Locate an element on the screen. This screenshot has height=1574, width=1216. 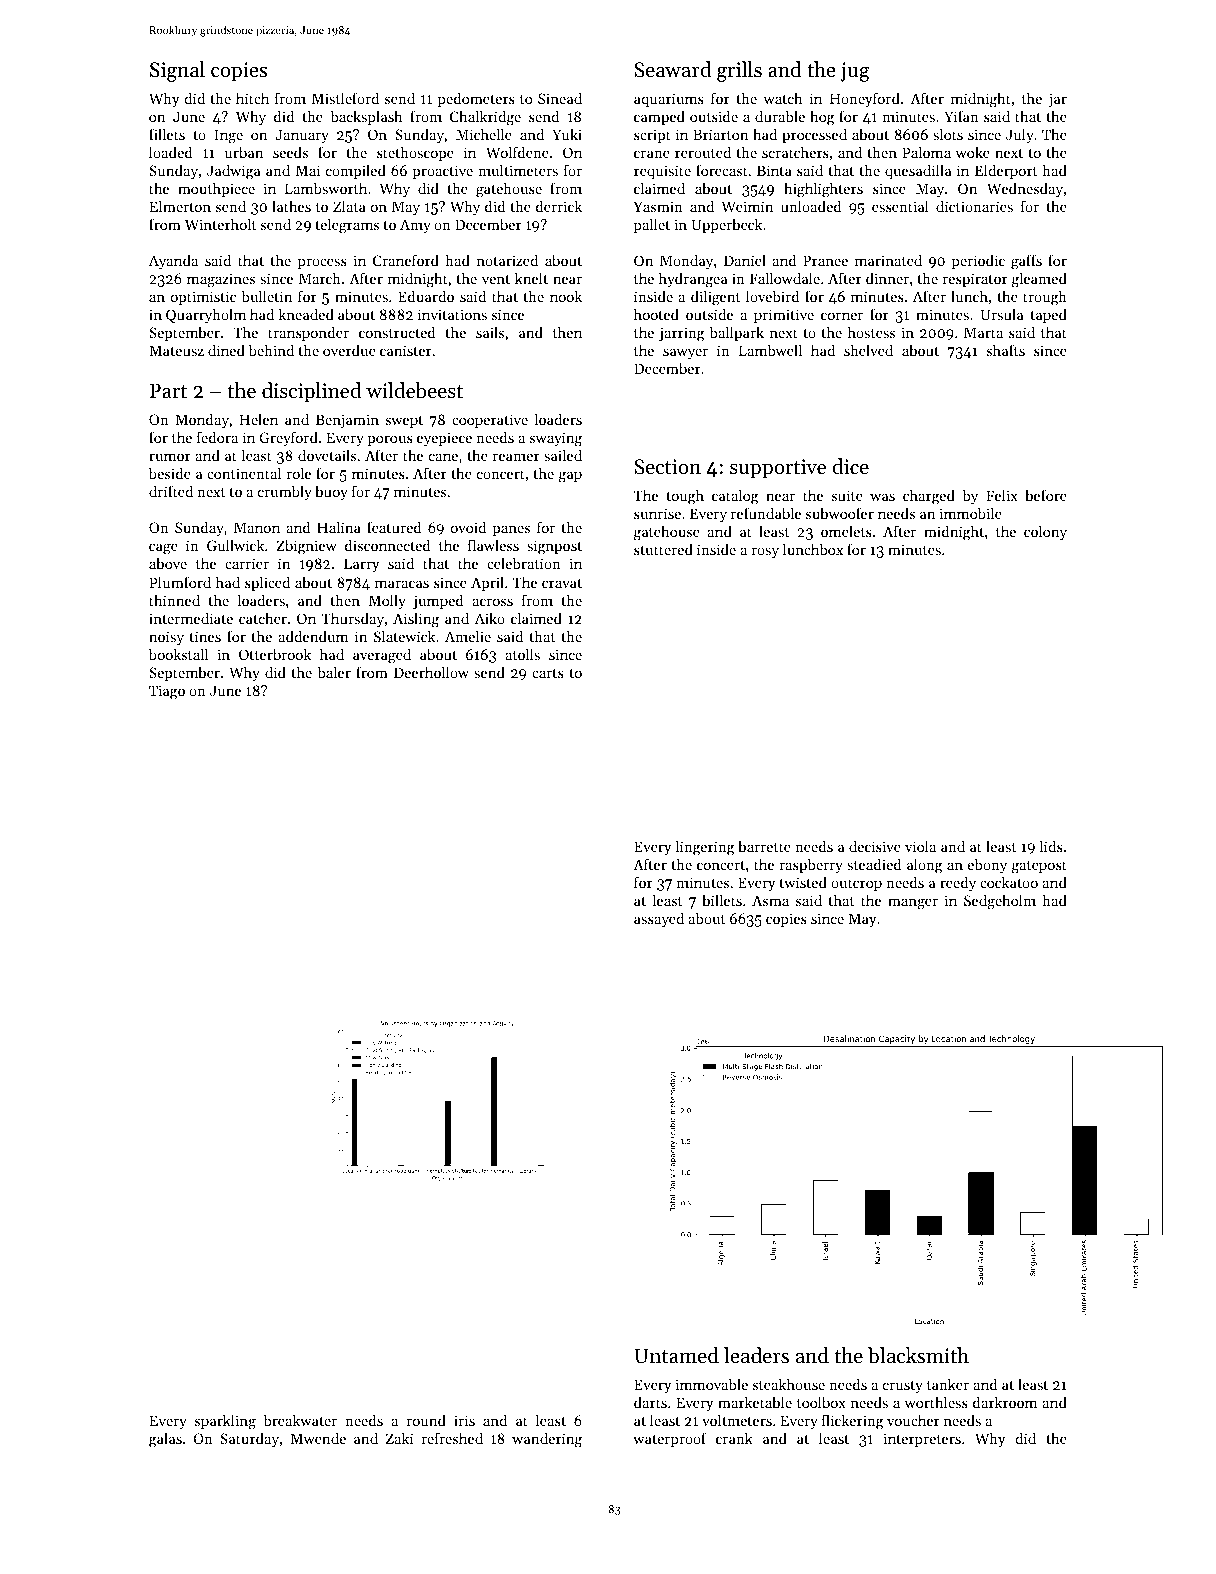
Mistleford is located at coordinates (345, 98).
